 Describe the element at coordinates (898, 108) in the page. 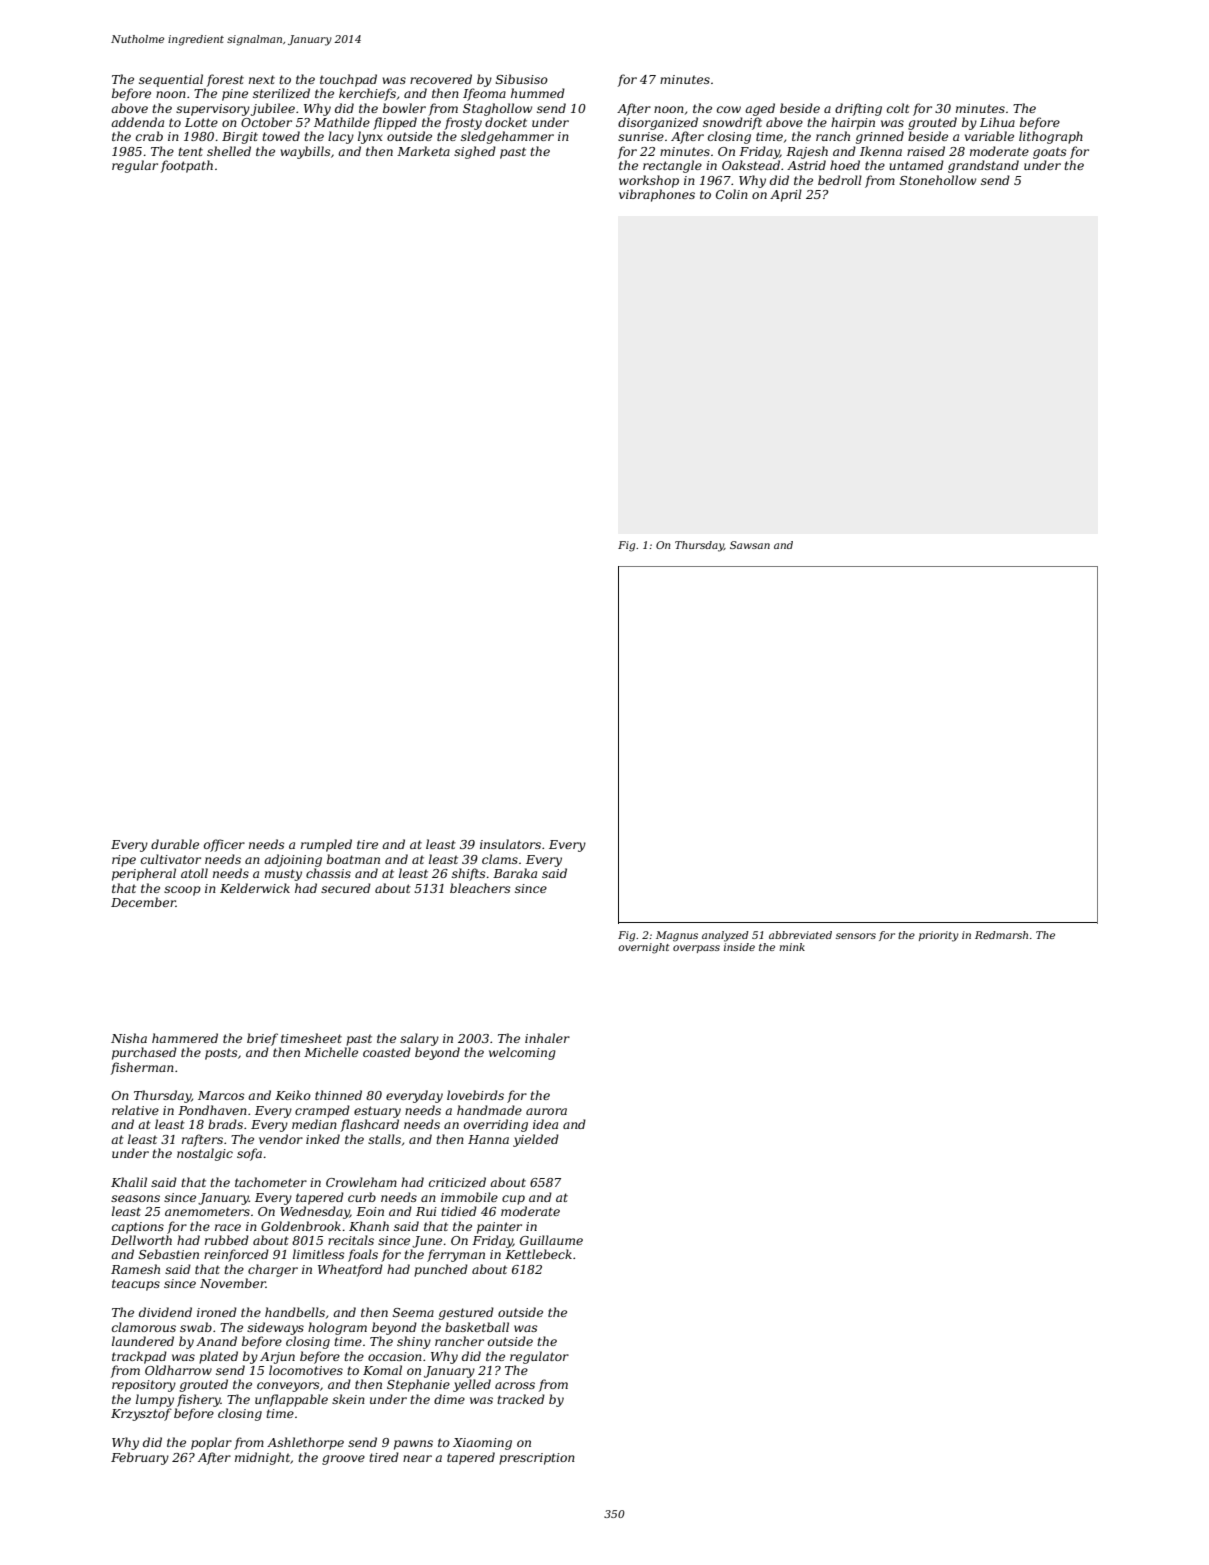

I see `colt` at that location.
